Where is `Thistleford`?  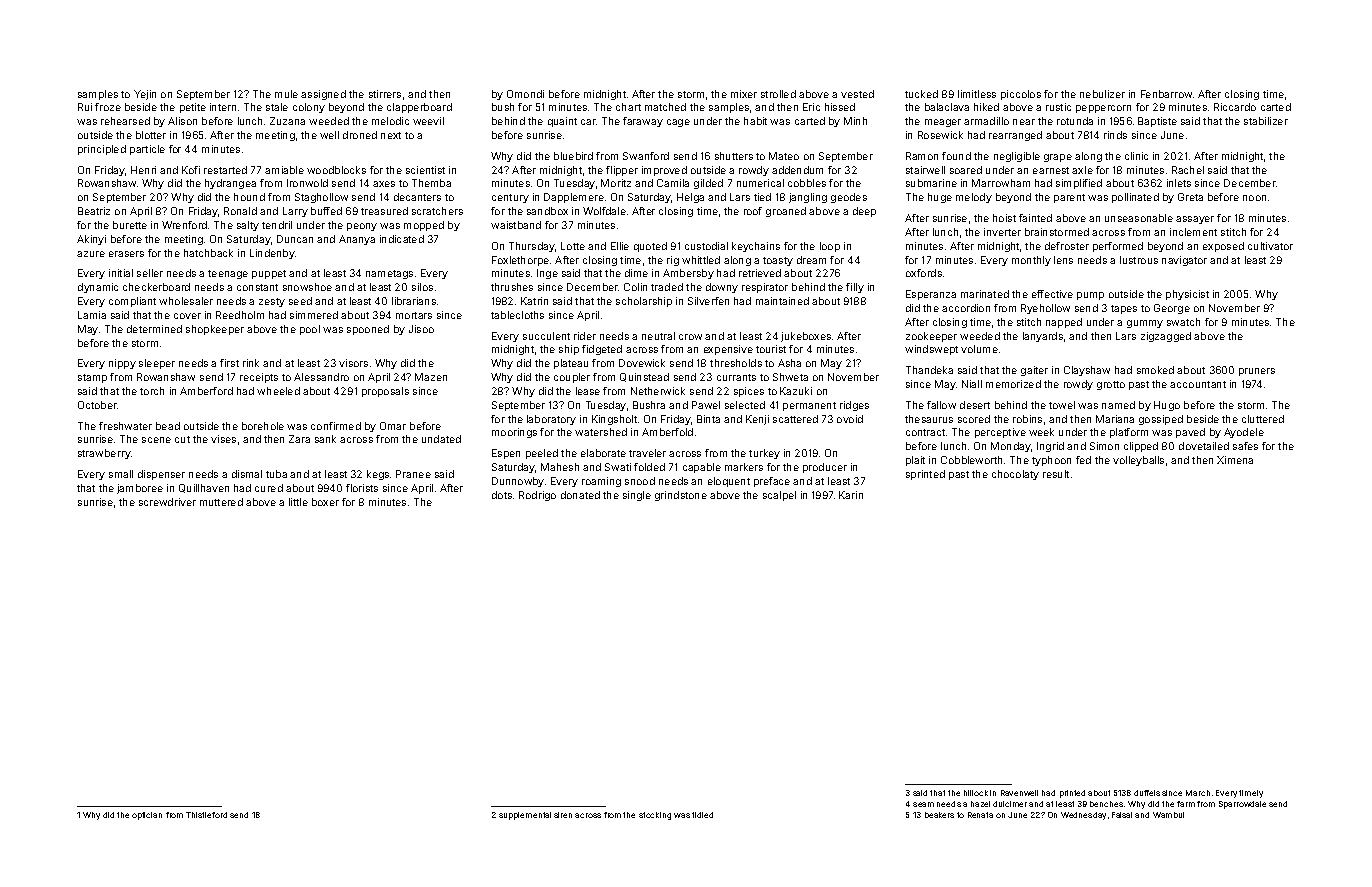
Thistleford is located at coordinates (206, 815).
